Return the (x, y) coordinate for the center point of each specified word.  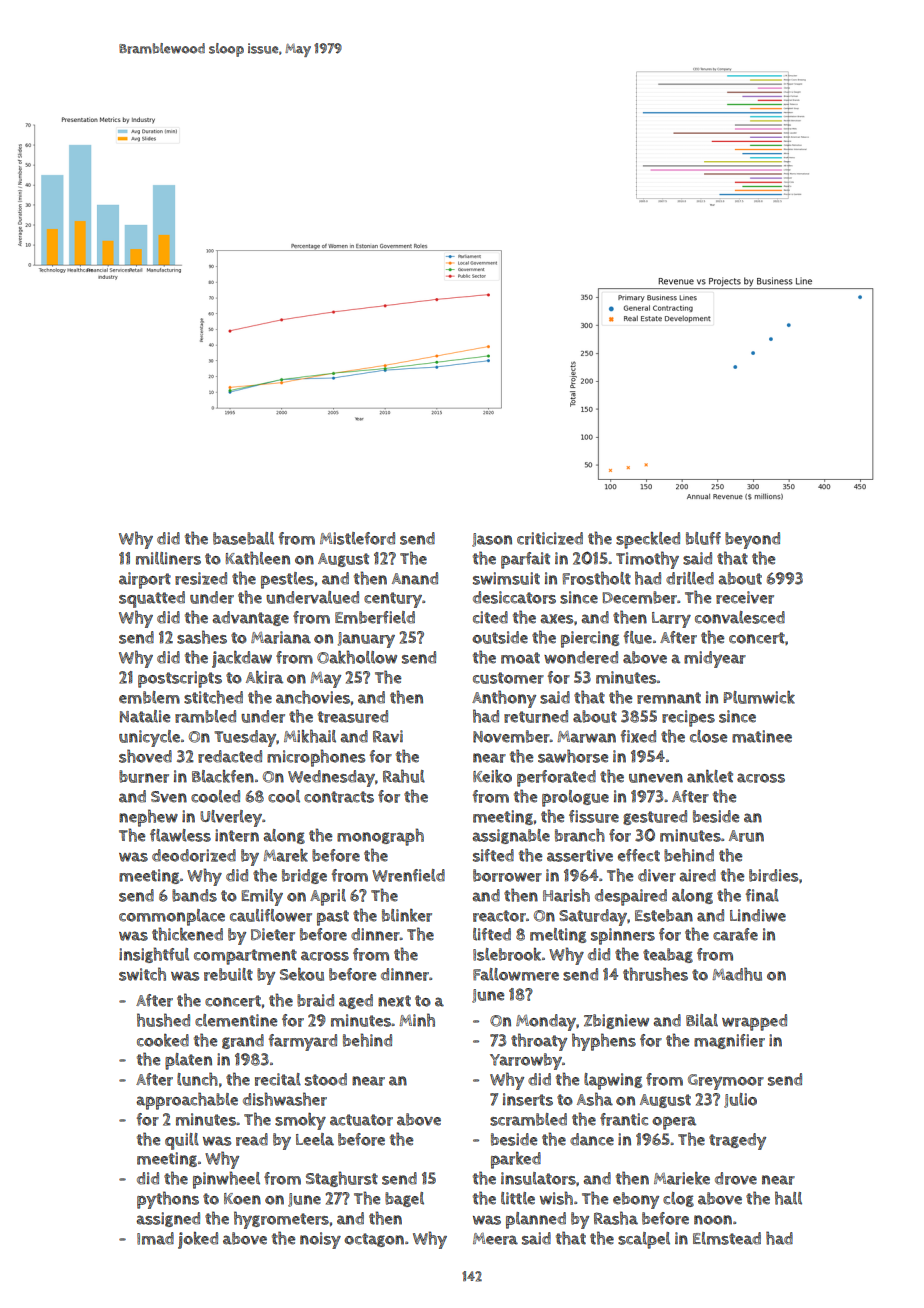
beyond (752, 540)
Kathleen (258, 558)
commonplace (172, 917)
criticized (550, 538)
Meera (495, 1239)
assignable (511, 836)
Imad (155, 1238)
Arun (746, 836)
